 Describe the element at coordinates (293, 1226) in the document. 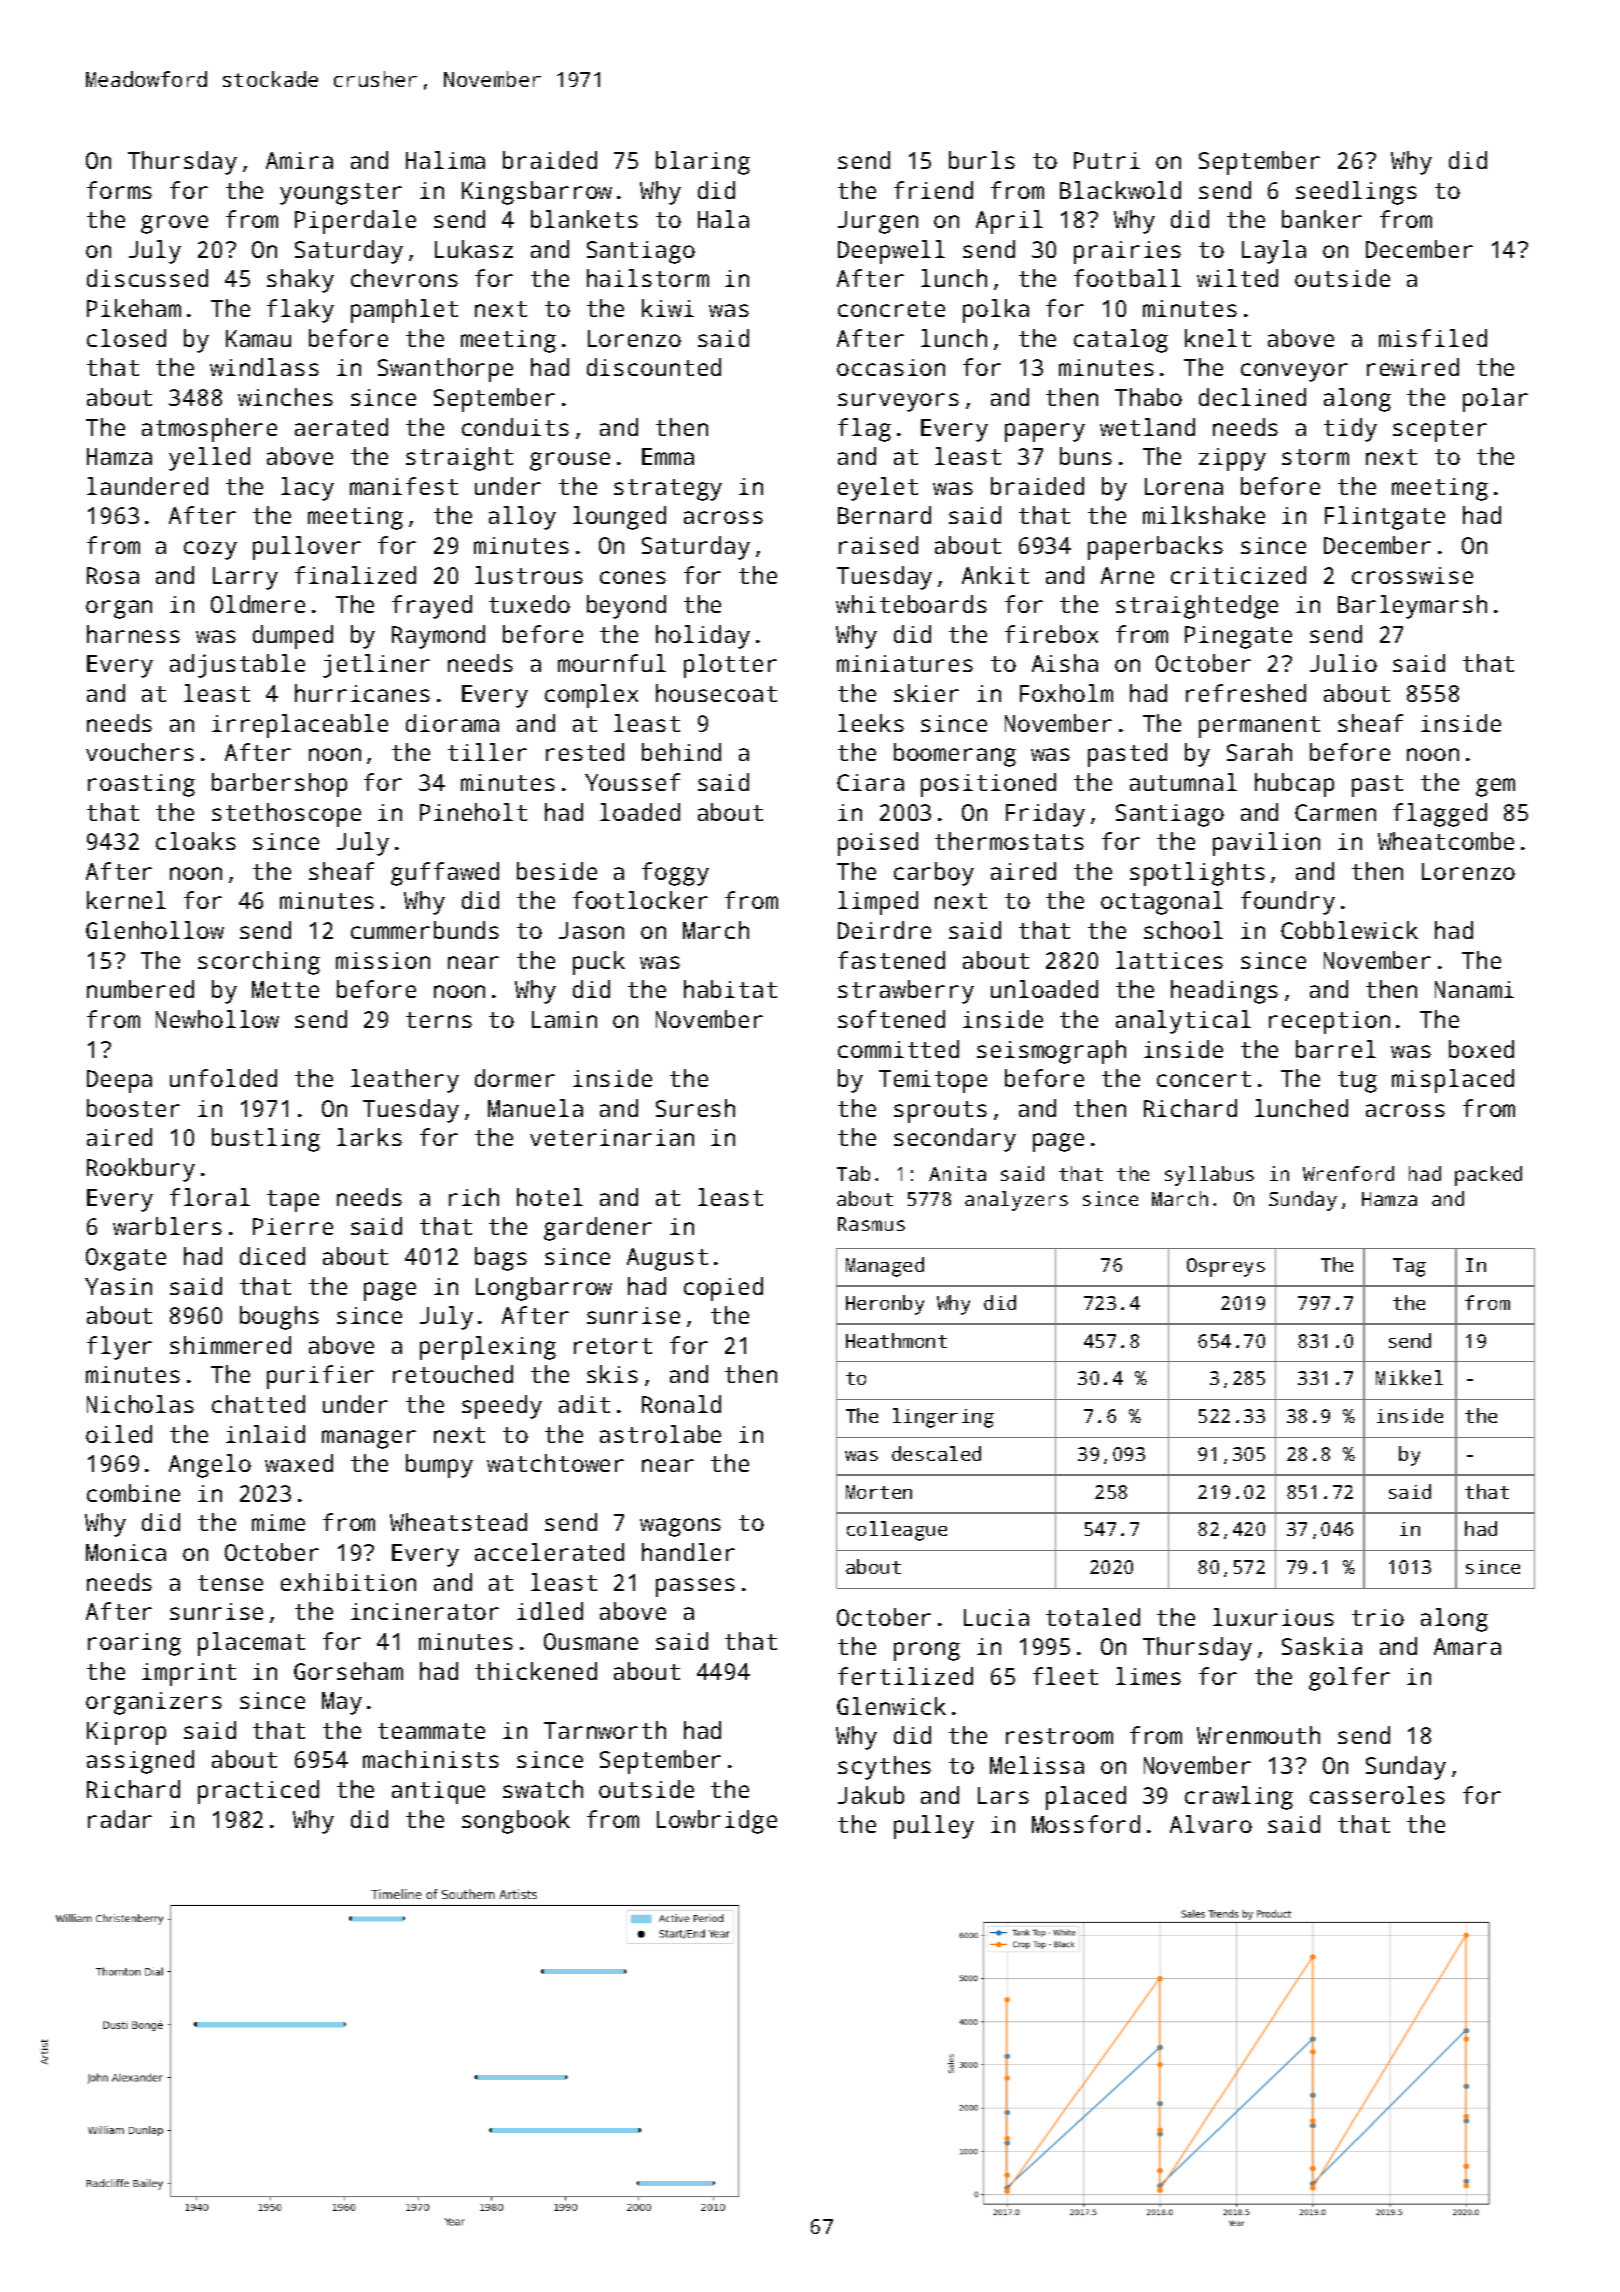

I see `Pierre` at that location.
